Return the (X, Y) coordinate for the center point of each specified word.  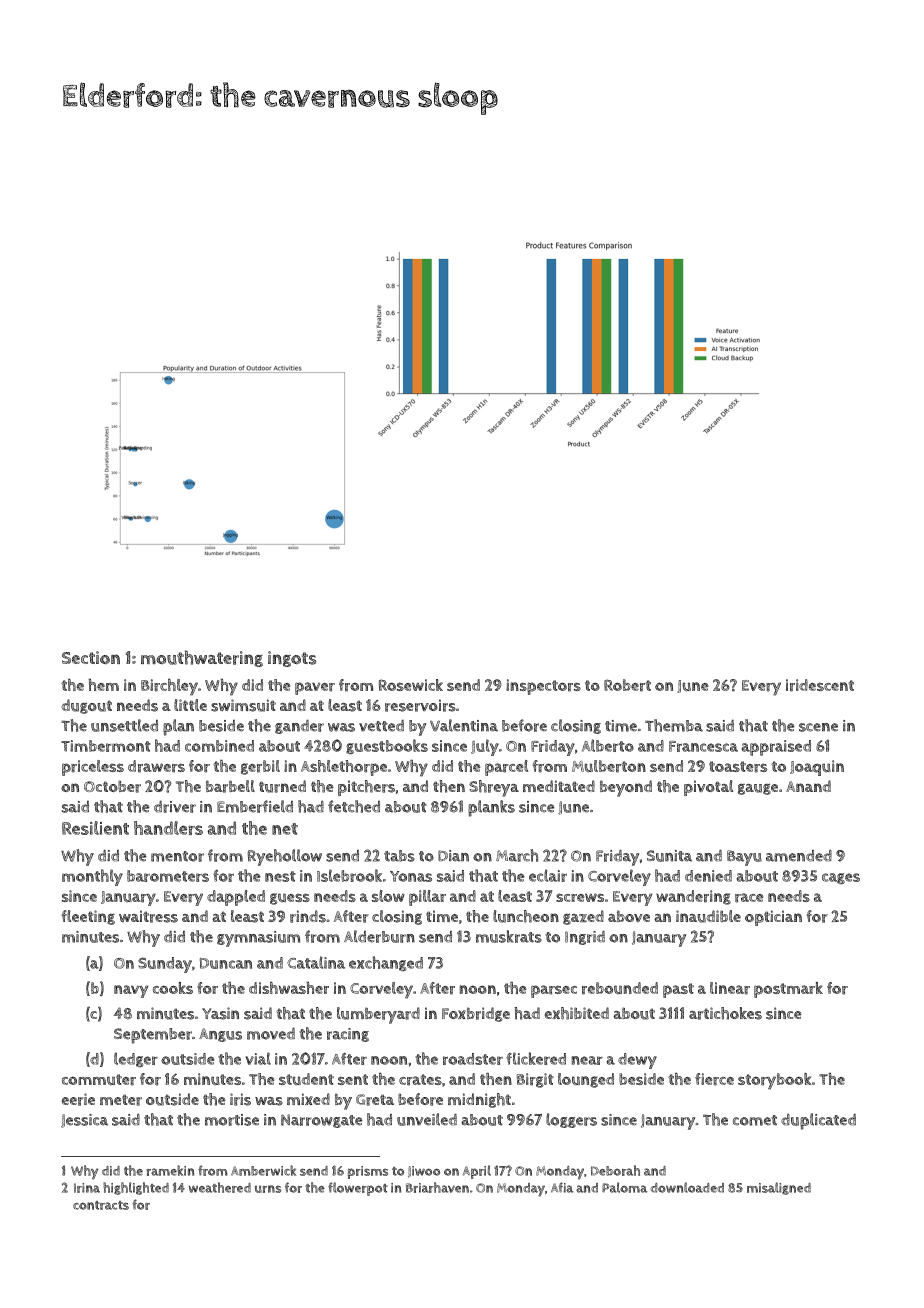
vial (258, 1058)
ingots (292, 659)
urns (268, 1189)
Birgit (535, 1080)
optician (773, 918)
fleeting (88, 917)
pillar (427, 898)
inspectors (543, 687)
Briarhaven (437, 1187)
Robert (627, 685)
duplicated (818, 1121)
